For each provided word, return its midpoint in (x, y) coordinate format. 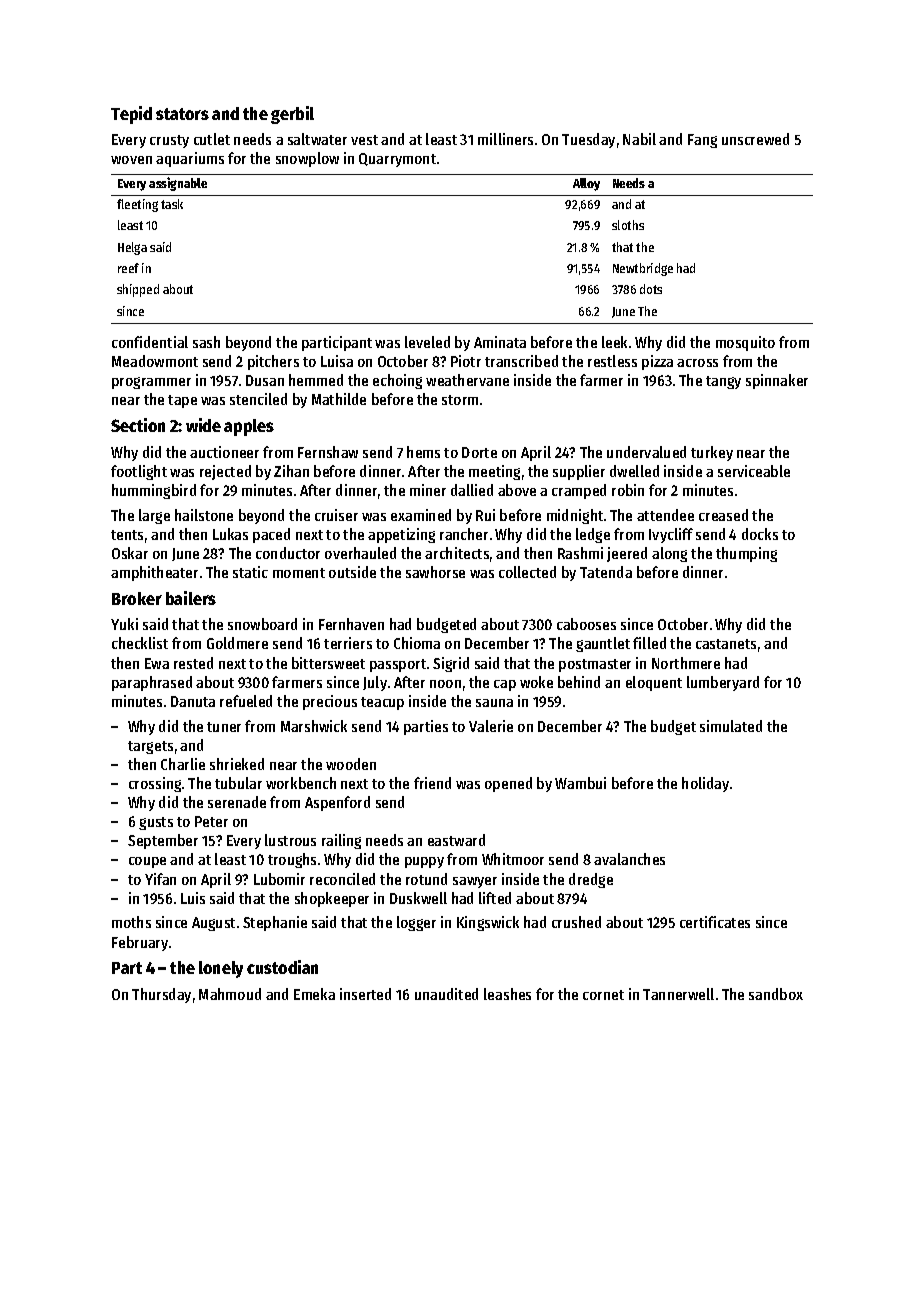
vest (364, 140)
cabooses (586, 624)
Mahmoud (230, 994)
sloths (628, 225)
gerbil (292, 115)
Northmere (686, 663)
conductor (288, 553)
